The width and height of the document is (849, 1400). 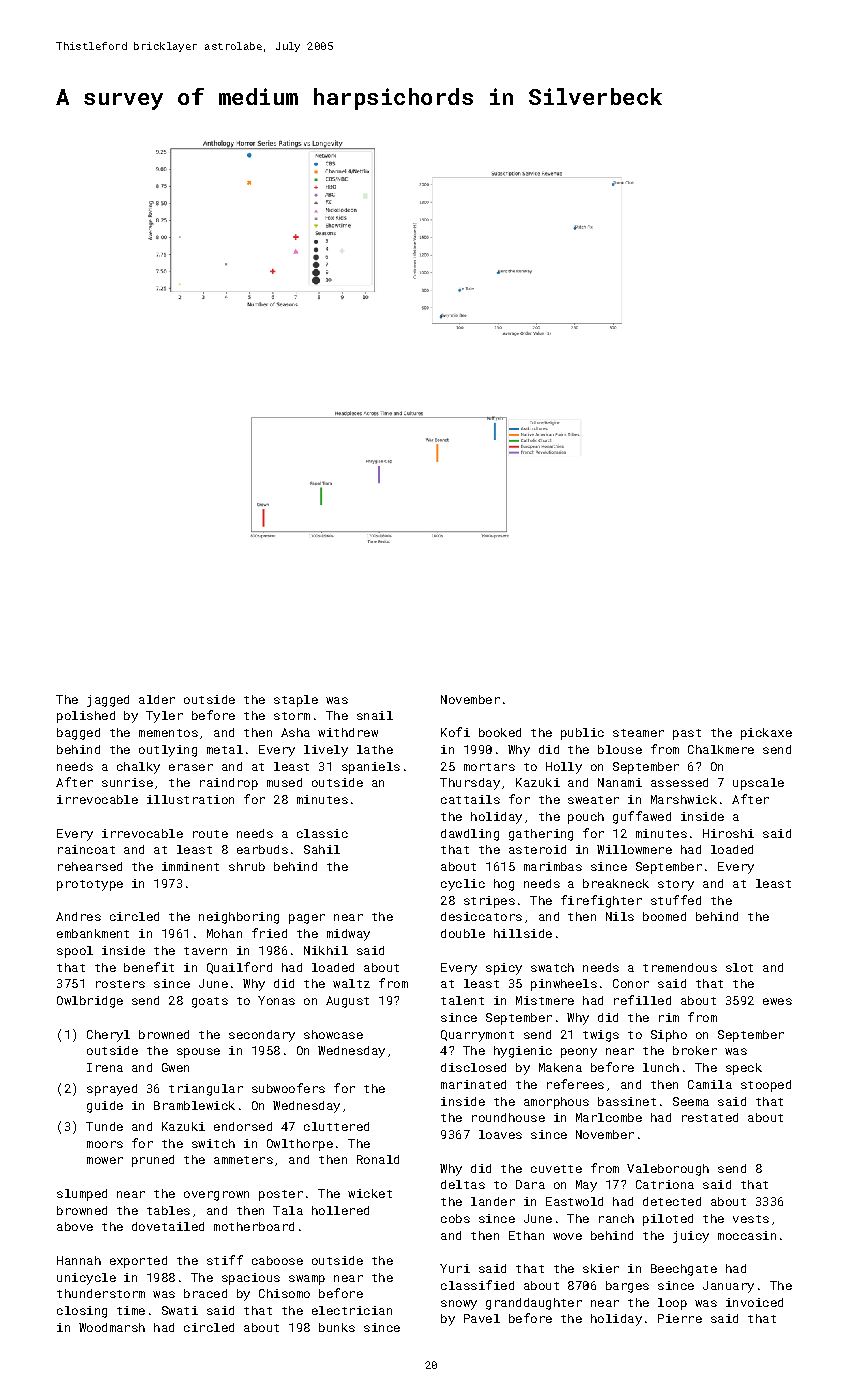 I want to click on wicket, so click(x=370, y=1193).
